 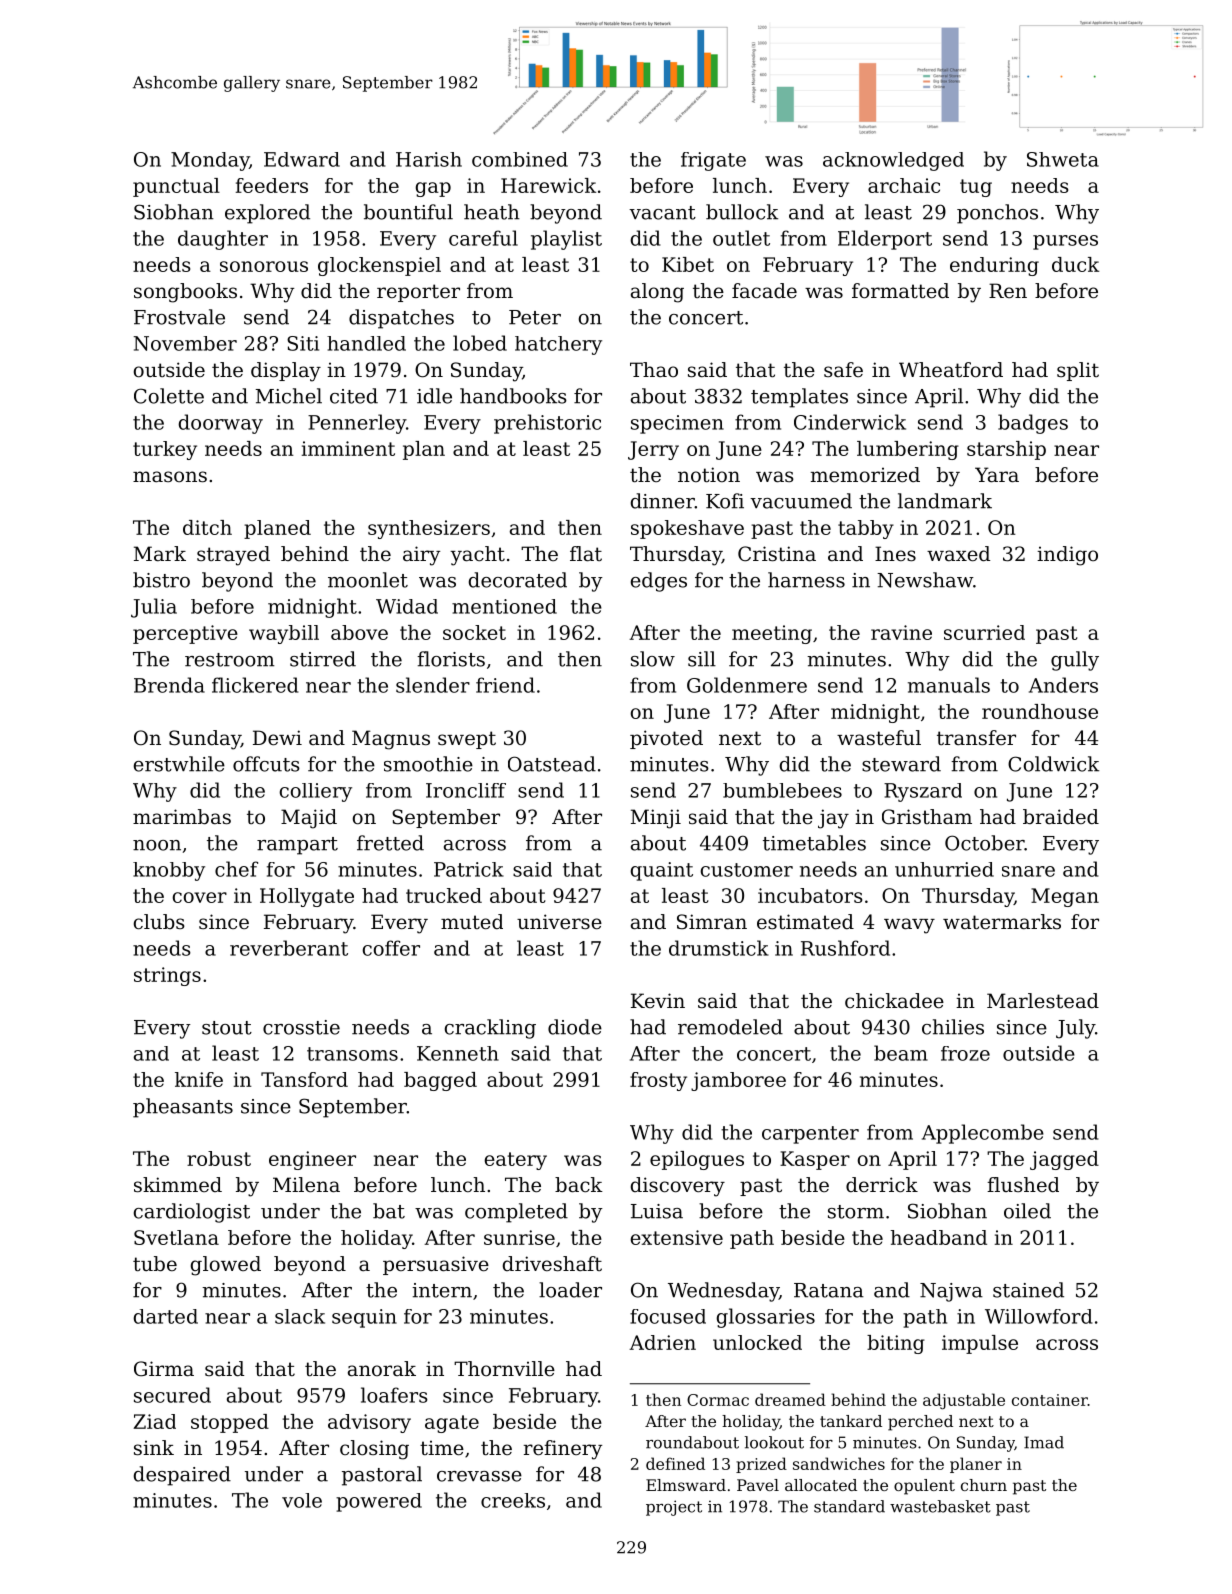 What do you see at coordinates (1033, 424) in the document?
I see `badges` at bounding box center [1033, 424].
